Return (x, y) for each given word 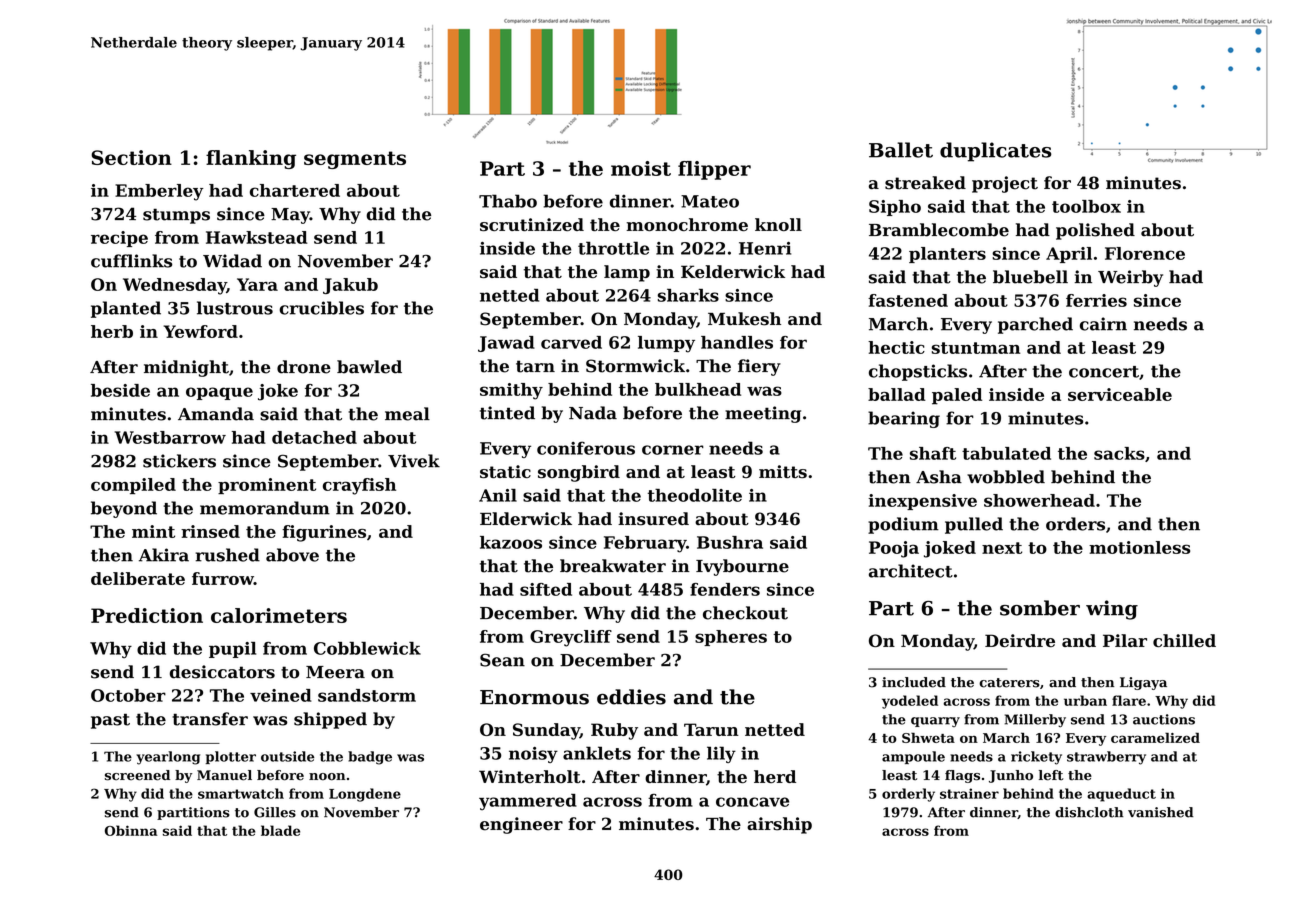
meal (407, 414)
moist (641, 168)
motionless (1139, 547)
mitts (783, 471)
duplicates (995, 152)
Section (131, 157)
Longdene (365, 795)
